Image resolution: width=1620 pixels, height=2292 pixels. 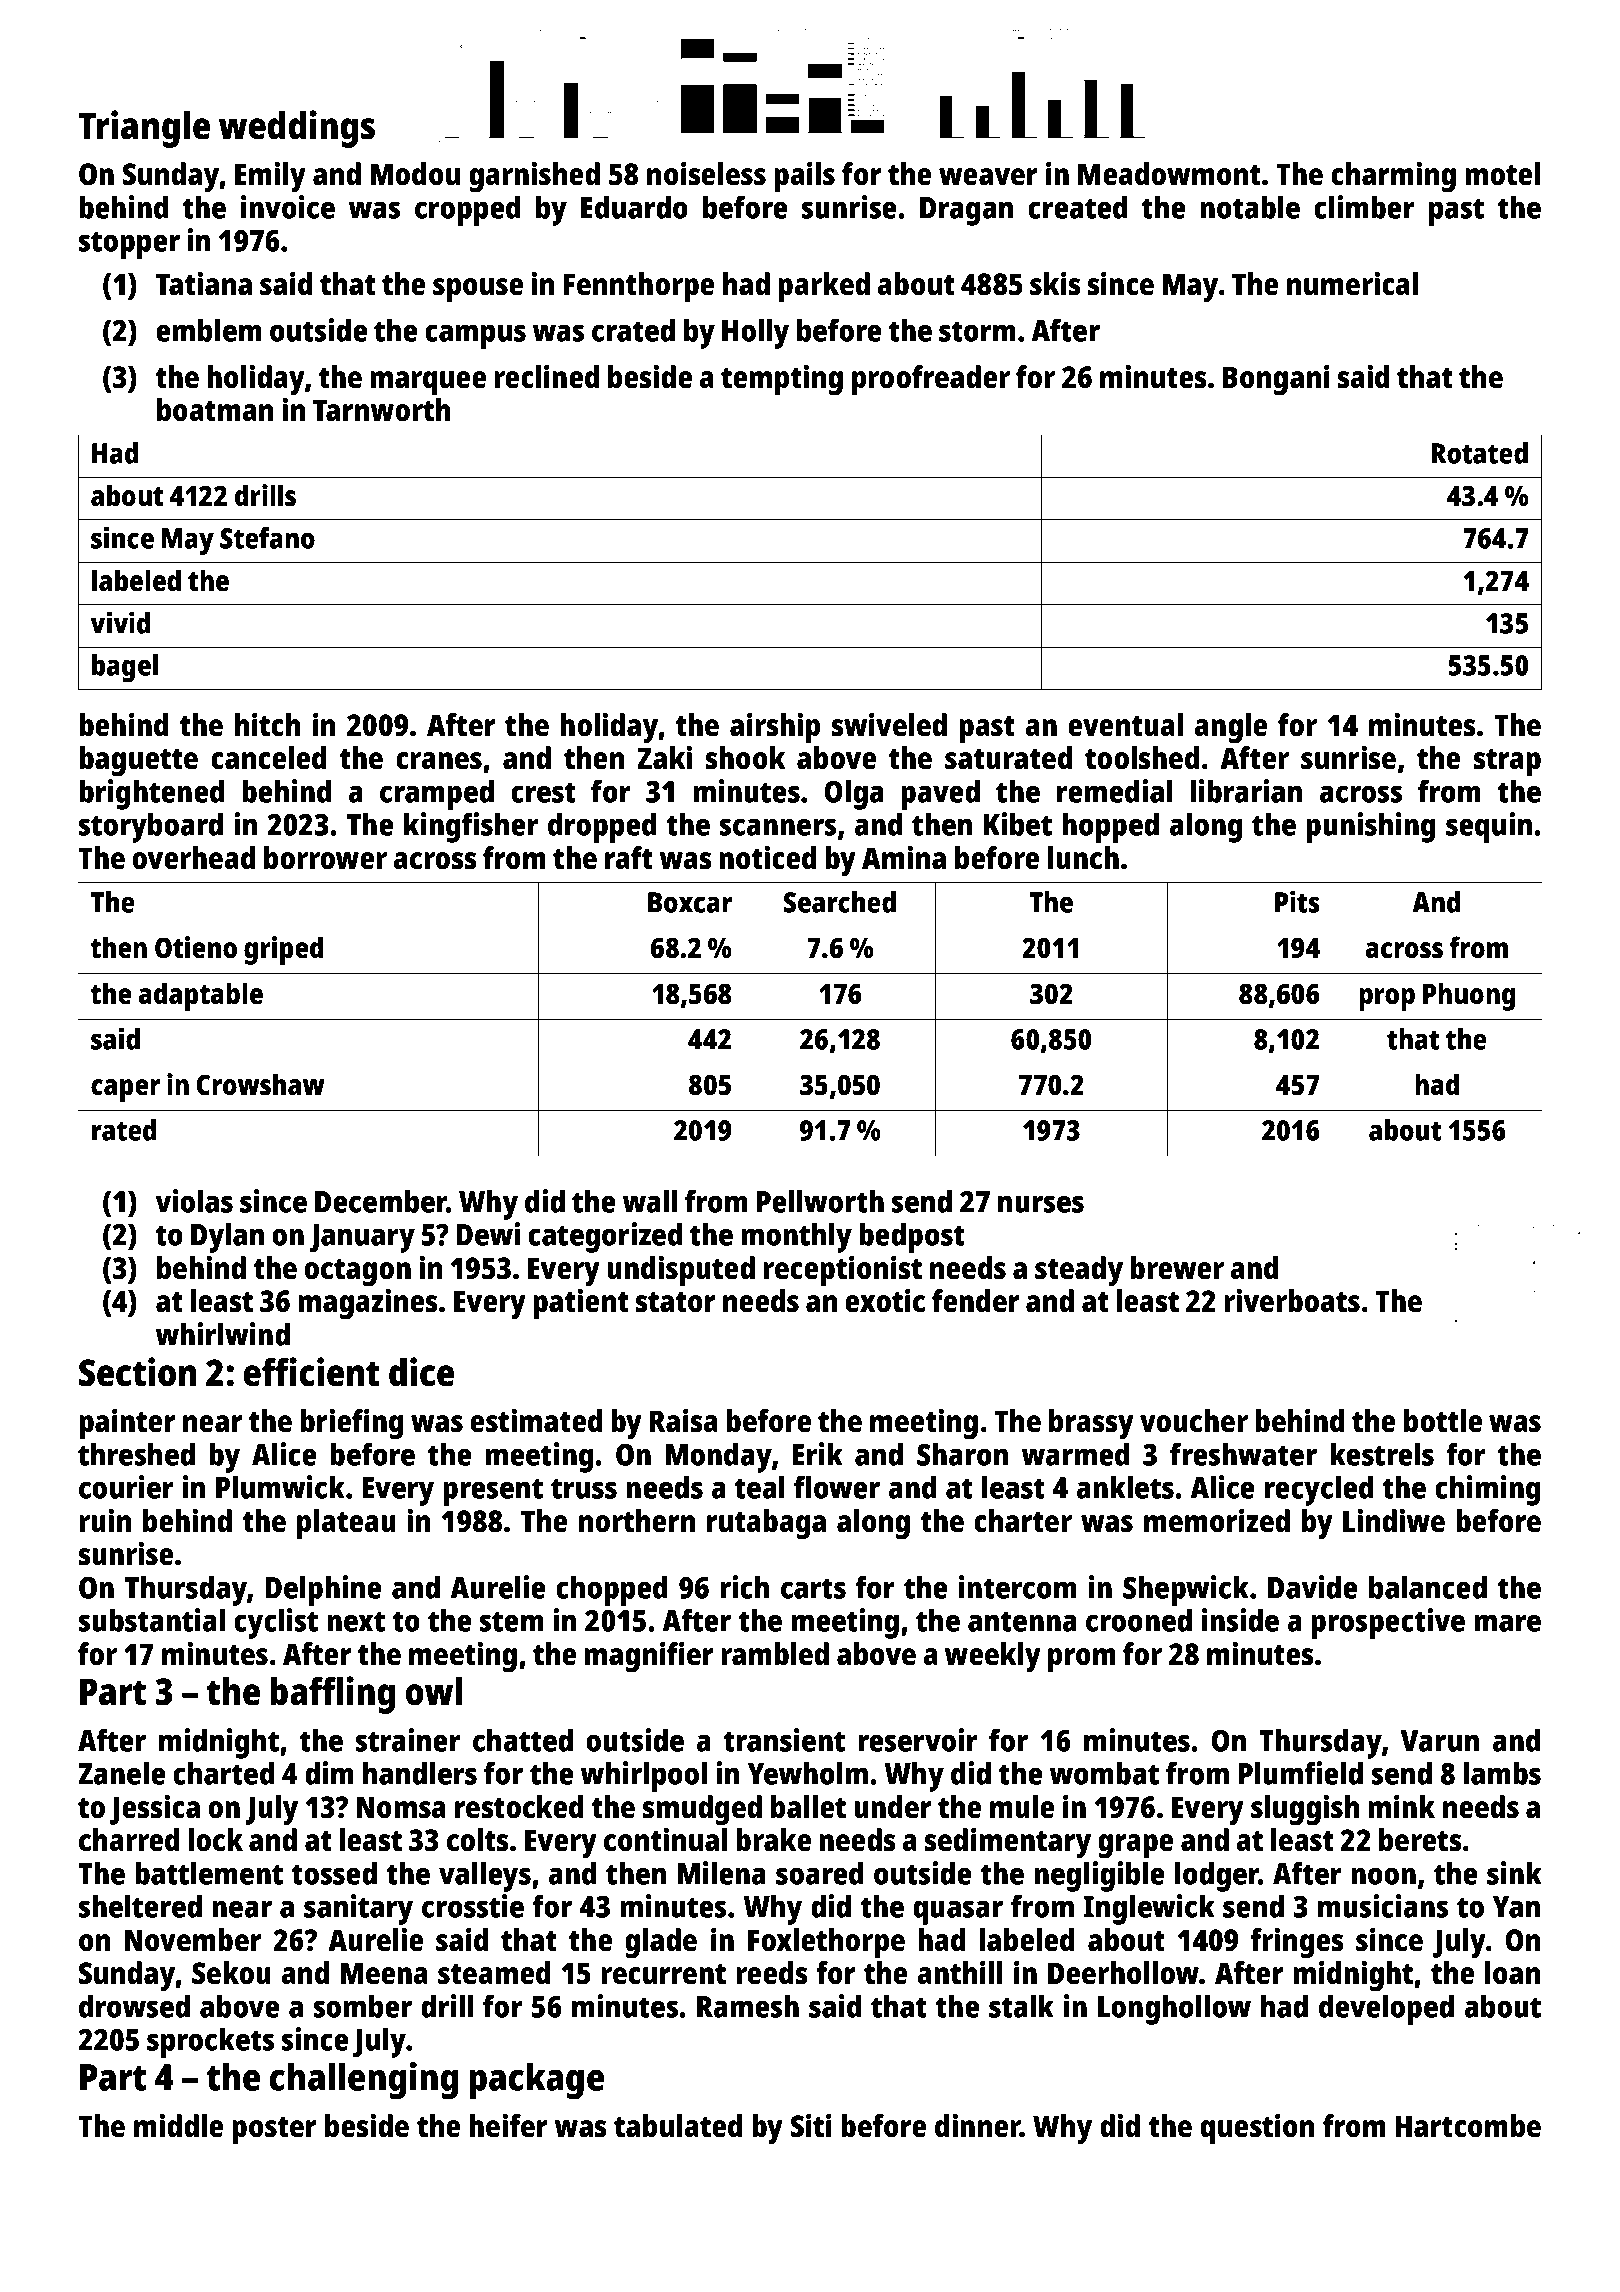 What do you see at coordinates (931, 380) in the screenshot?
I see `proofreader` at bounding box center [931, 380].
